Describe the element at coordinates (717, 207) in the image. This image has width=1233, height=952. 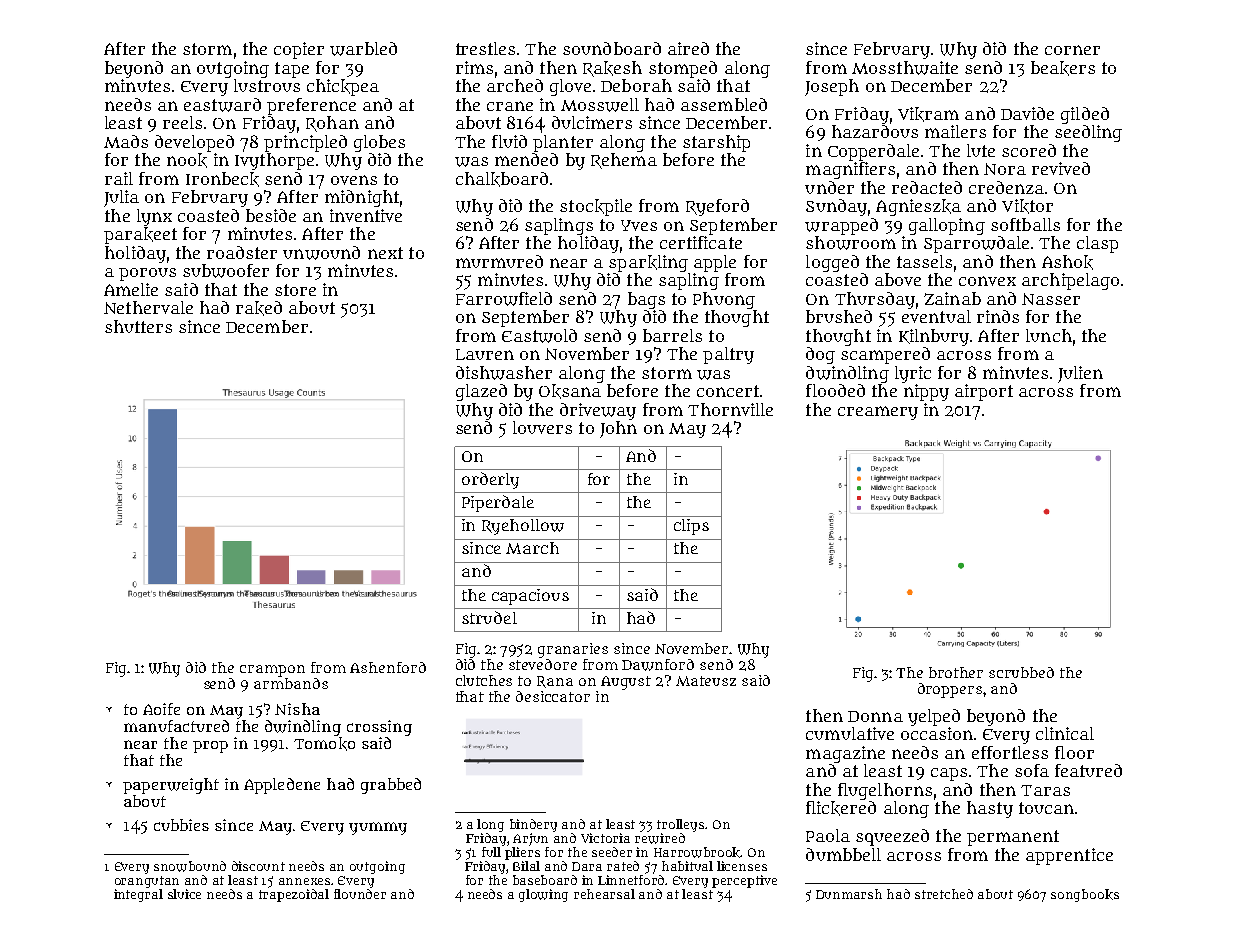
I see `Ryeford` at that location.
